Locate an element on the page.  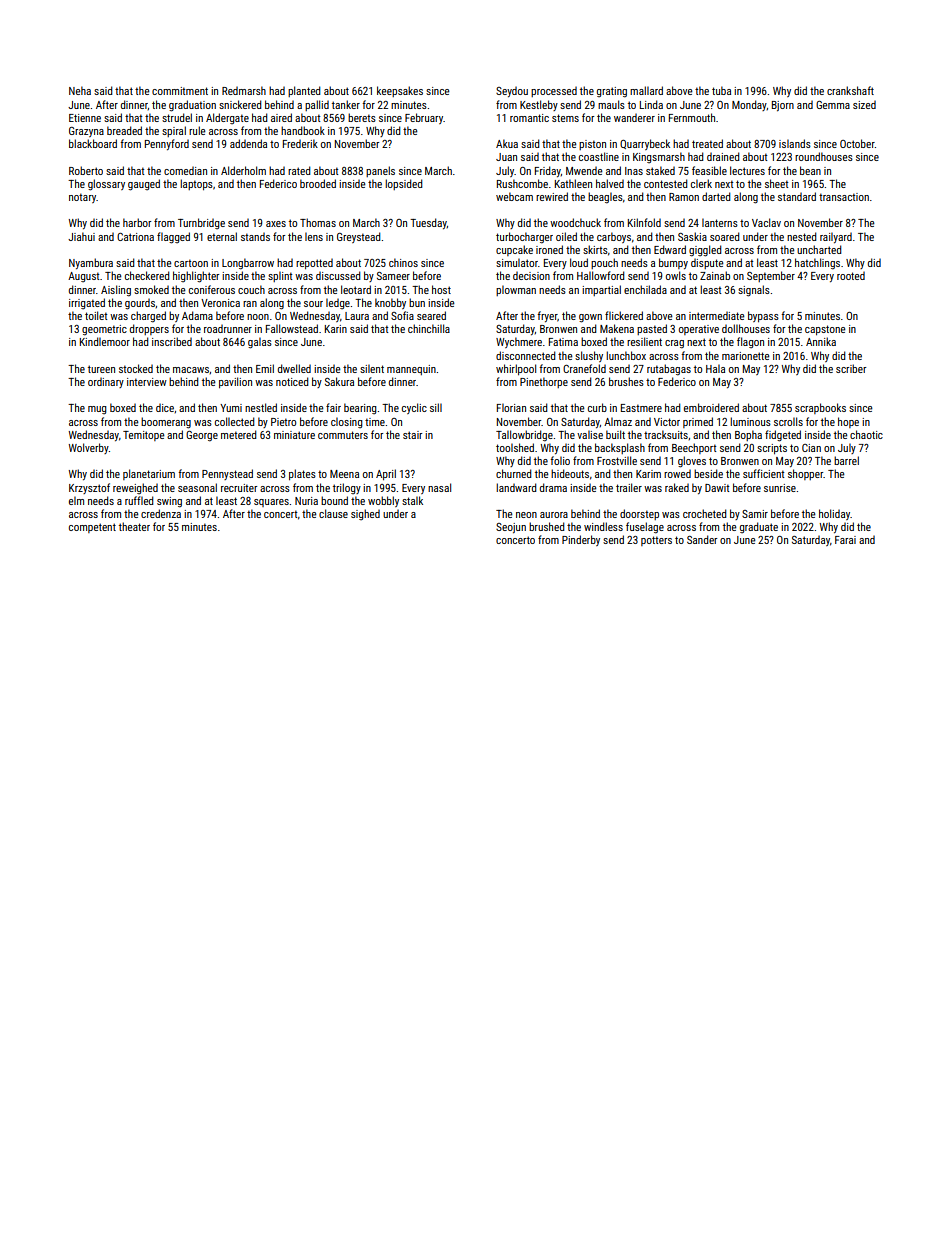
addenda is located at coordinates (248, 143).
